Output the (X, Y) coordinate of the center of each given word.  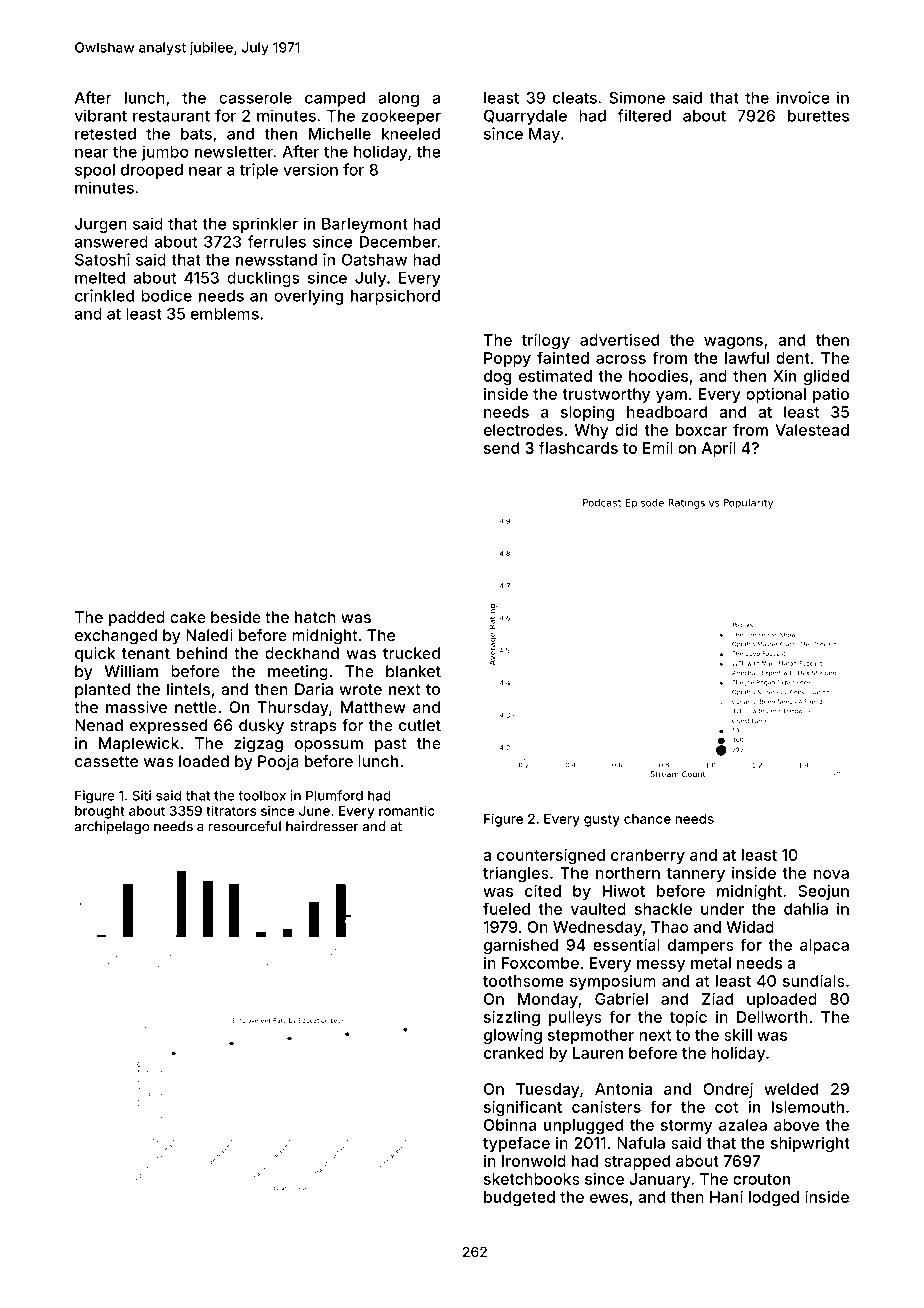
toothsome (523, 981)
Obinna (510, 1125)
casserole (255, 98)
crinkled (104, 295)
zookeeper (401, 117)
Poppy (507, 359)
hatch (315, 617)
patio (831, 395)
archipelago (112, 827)
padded (137, 619)
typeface (516, 1144)
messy (661, 966)
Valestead (812, 430)
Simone (637, 97)
